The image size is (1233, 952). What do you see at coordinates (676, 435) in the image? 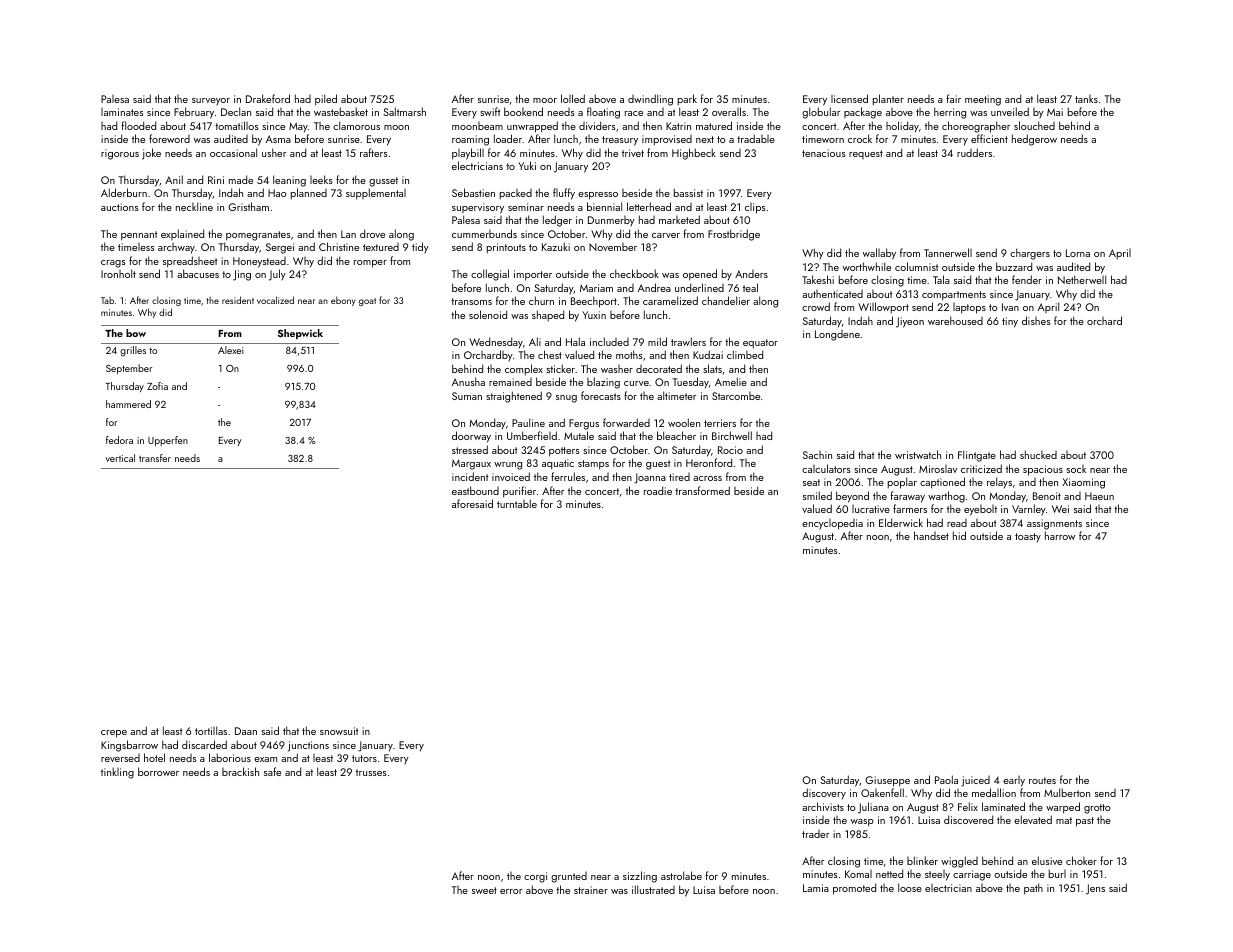
I see `bleacher` at bounding box center [676, 435].
